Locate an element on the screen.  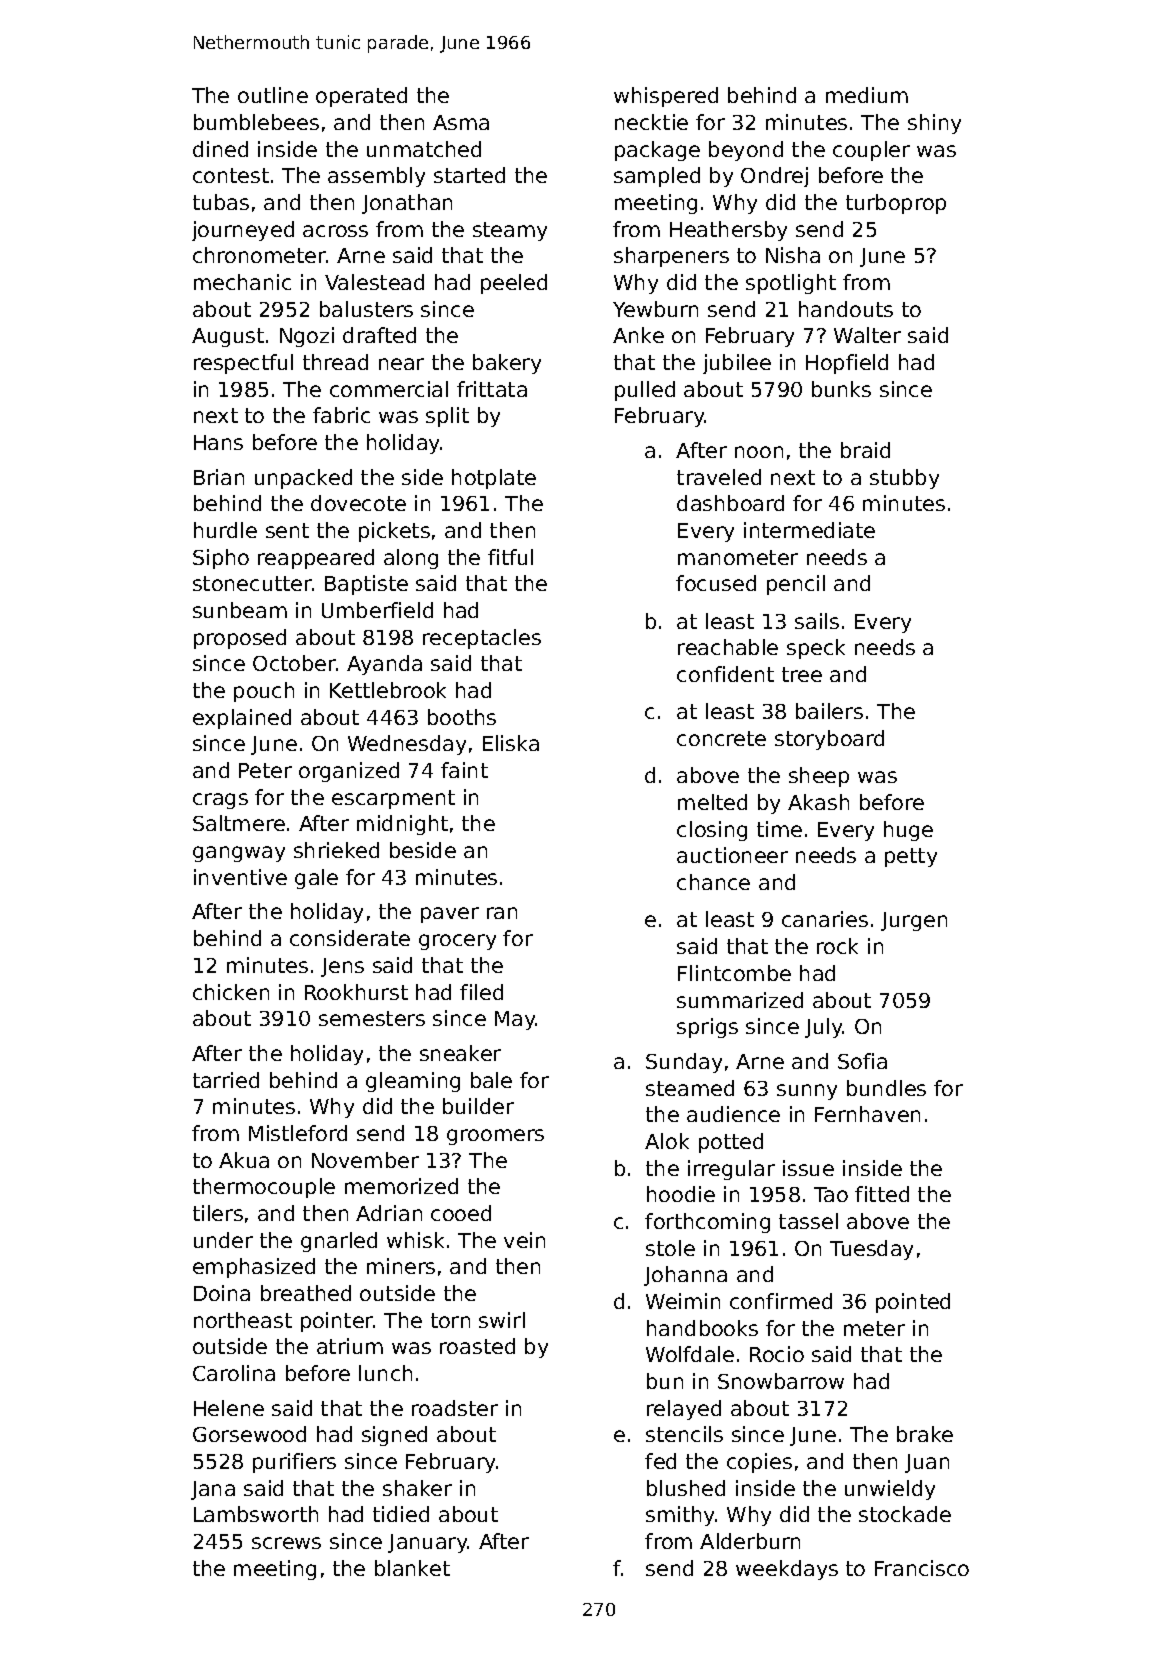
outline is located at coordinates (273, 95).
